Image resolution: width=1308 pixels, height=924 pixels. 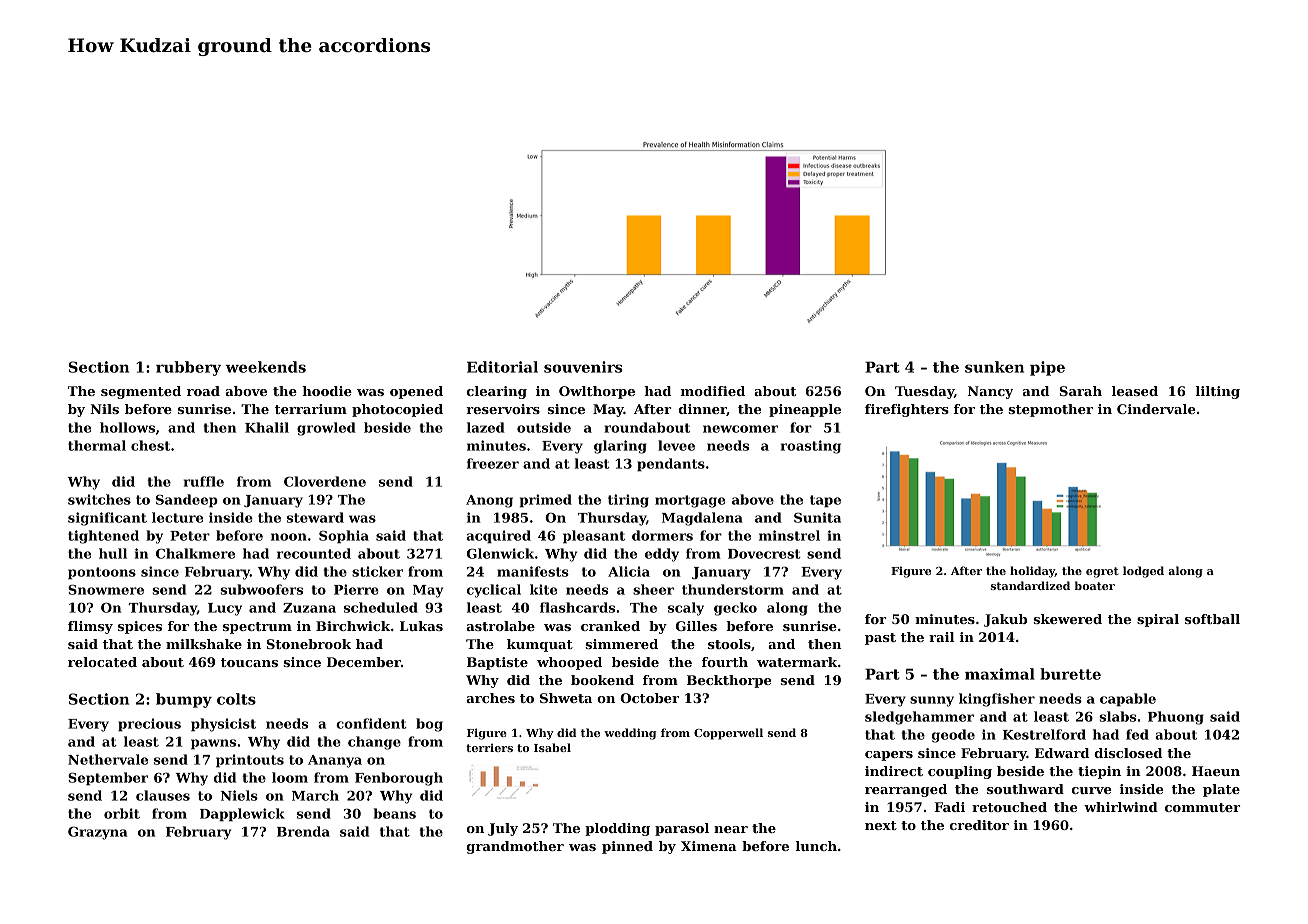 What do you see at coordinates (1128, 699) in the document?
I see `capable` at bounding box center [1128, 699].
